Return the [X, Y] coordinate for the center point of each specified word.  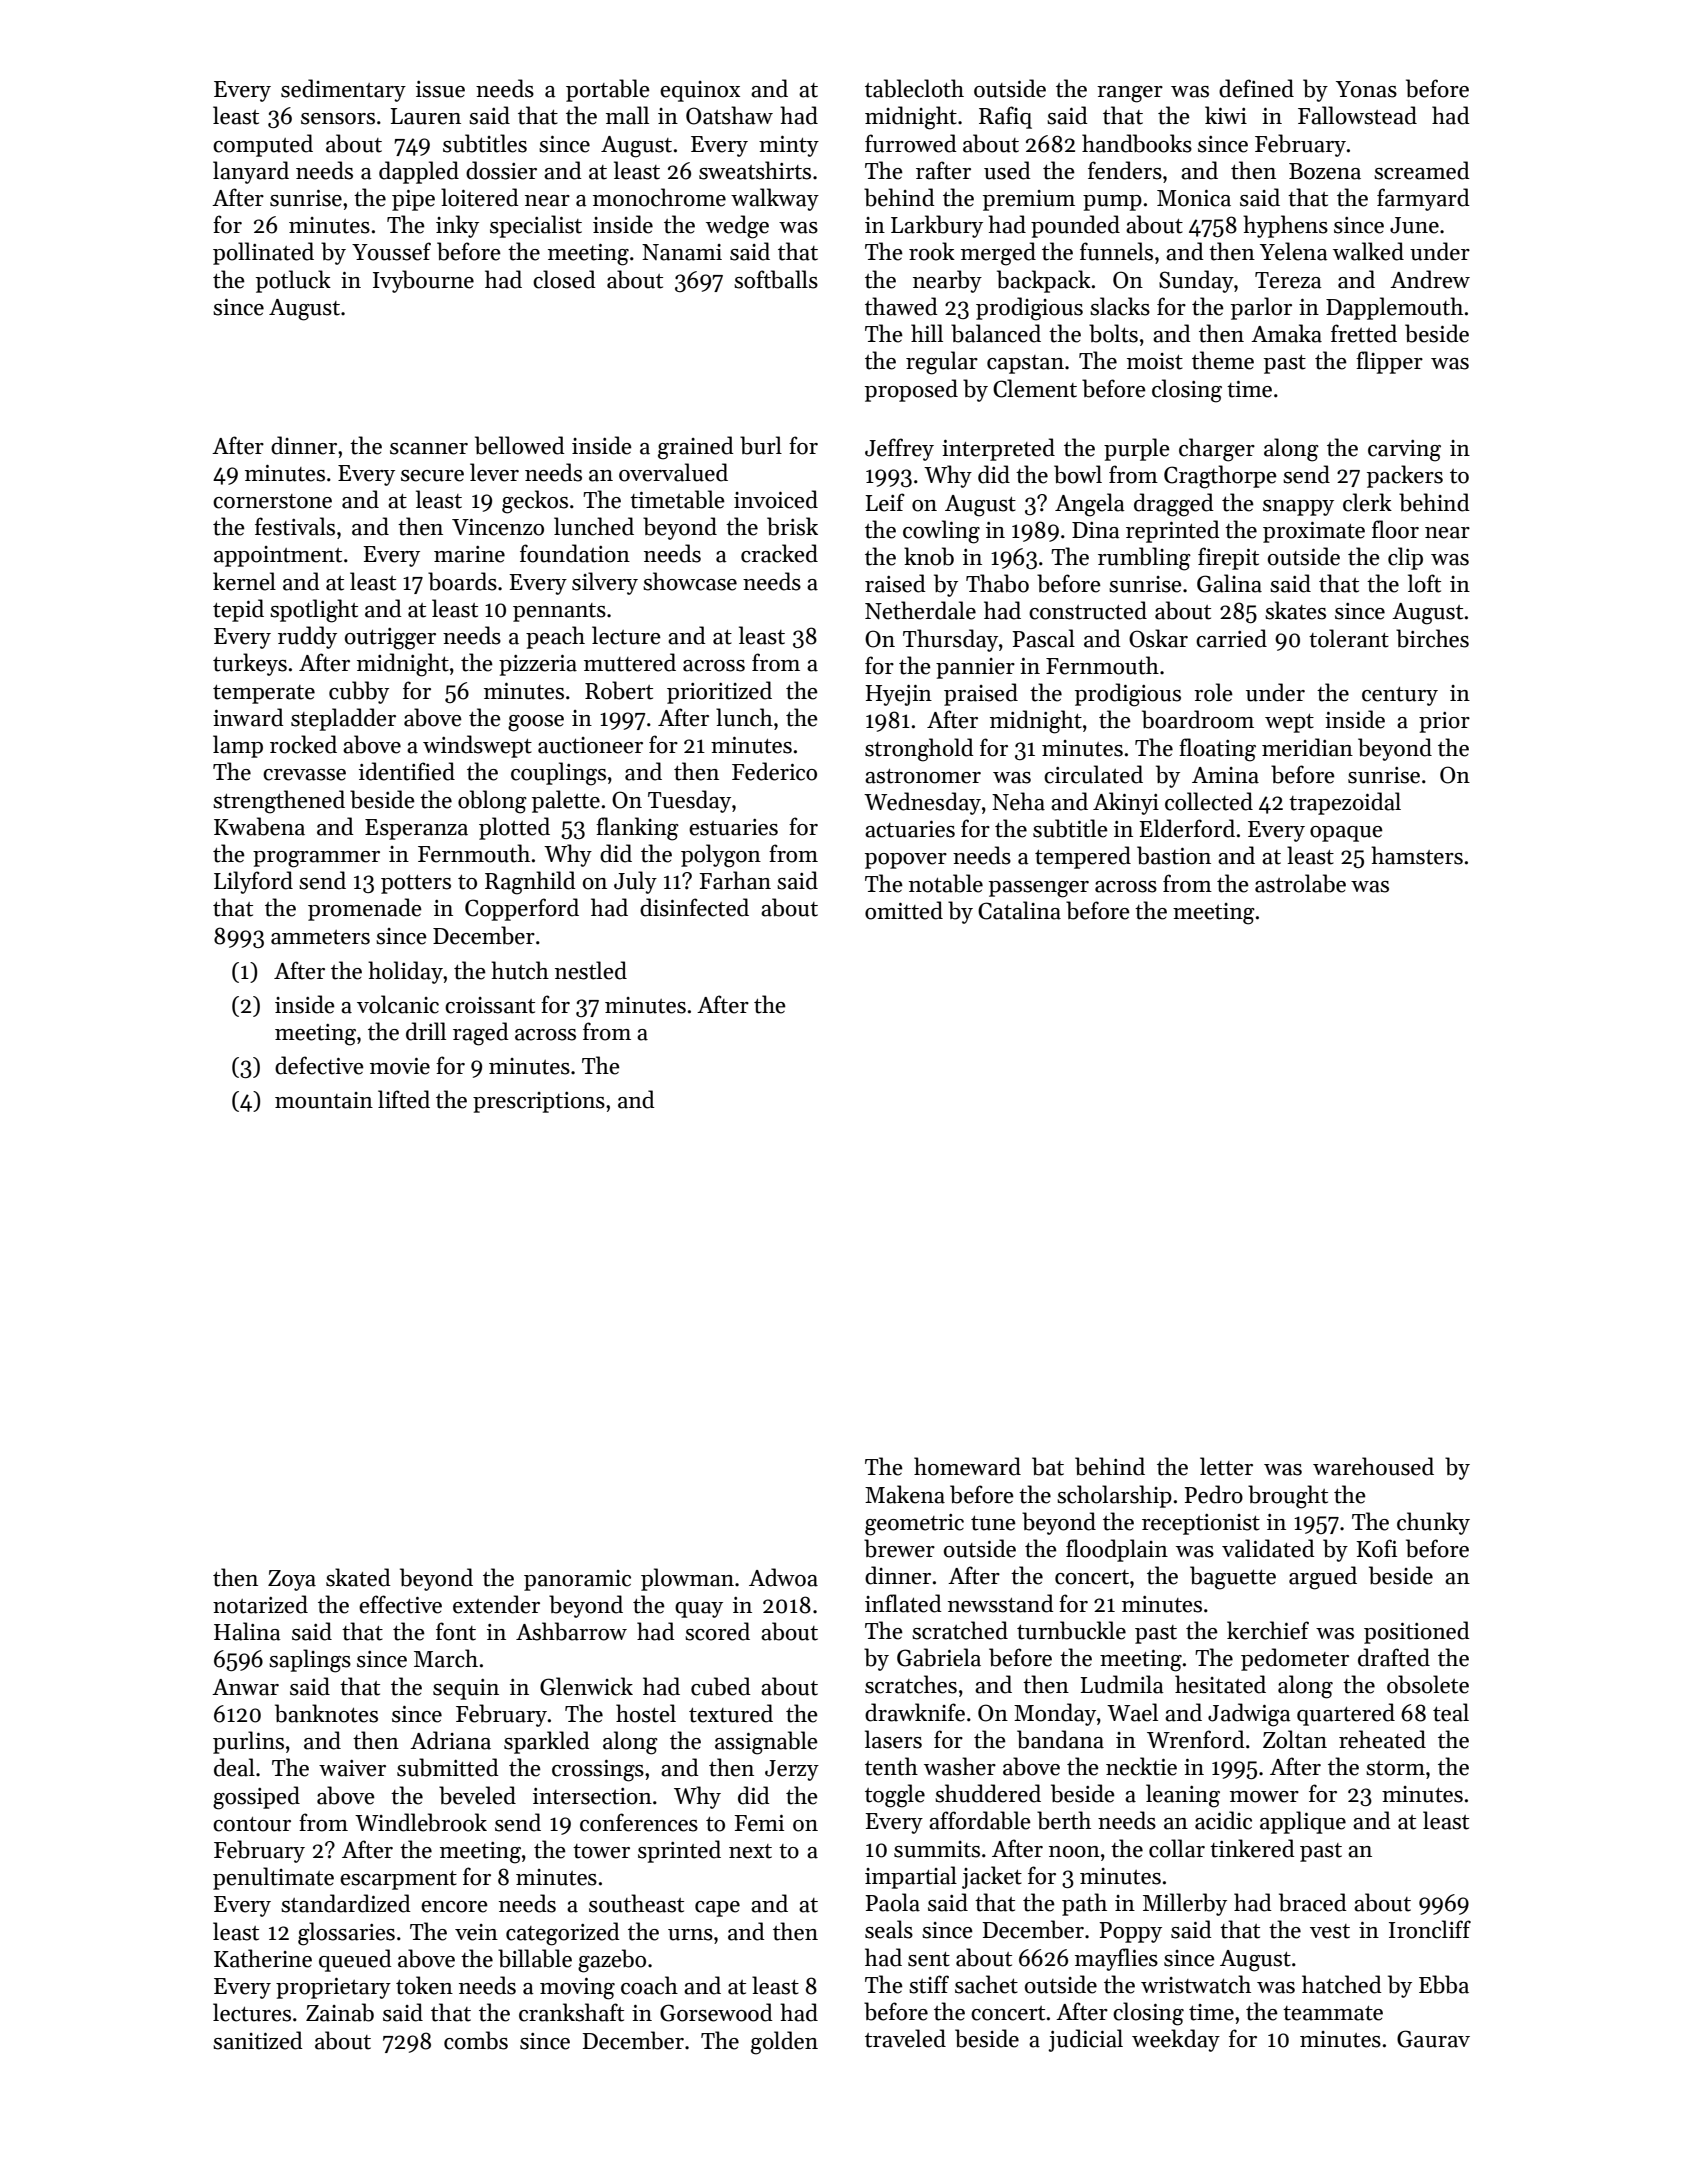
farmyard [1423, 199]
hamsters [1417, 855]
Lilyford [253, 882]
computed [263, 145]
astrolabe [1300, 883]
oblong [492, 802]
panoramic [577, 1580]
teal [1451, 1712]
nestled [591, 970]
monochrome [659, 197]
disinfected [694, 907]
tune [993, 1523]
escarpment [398, 1880]
